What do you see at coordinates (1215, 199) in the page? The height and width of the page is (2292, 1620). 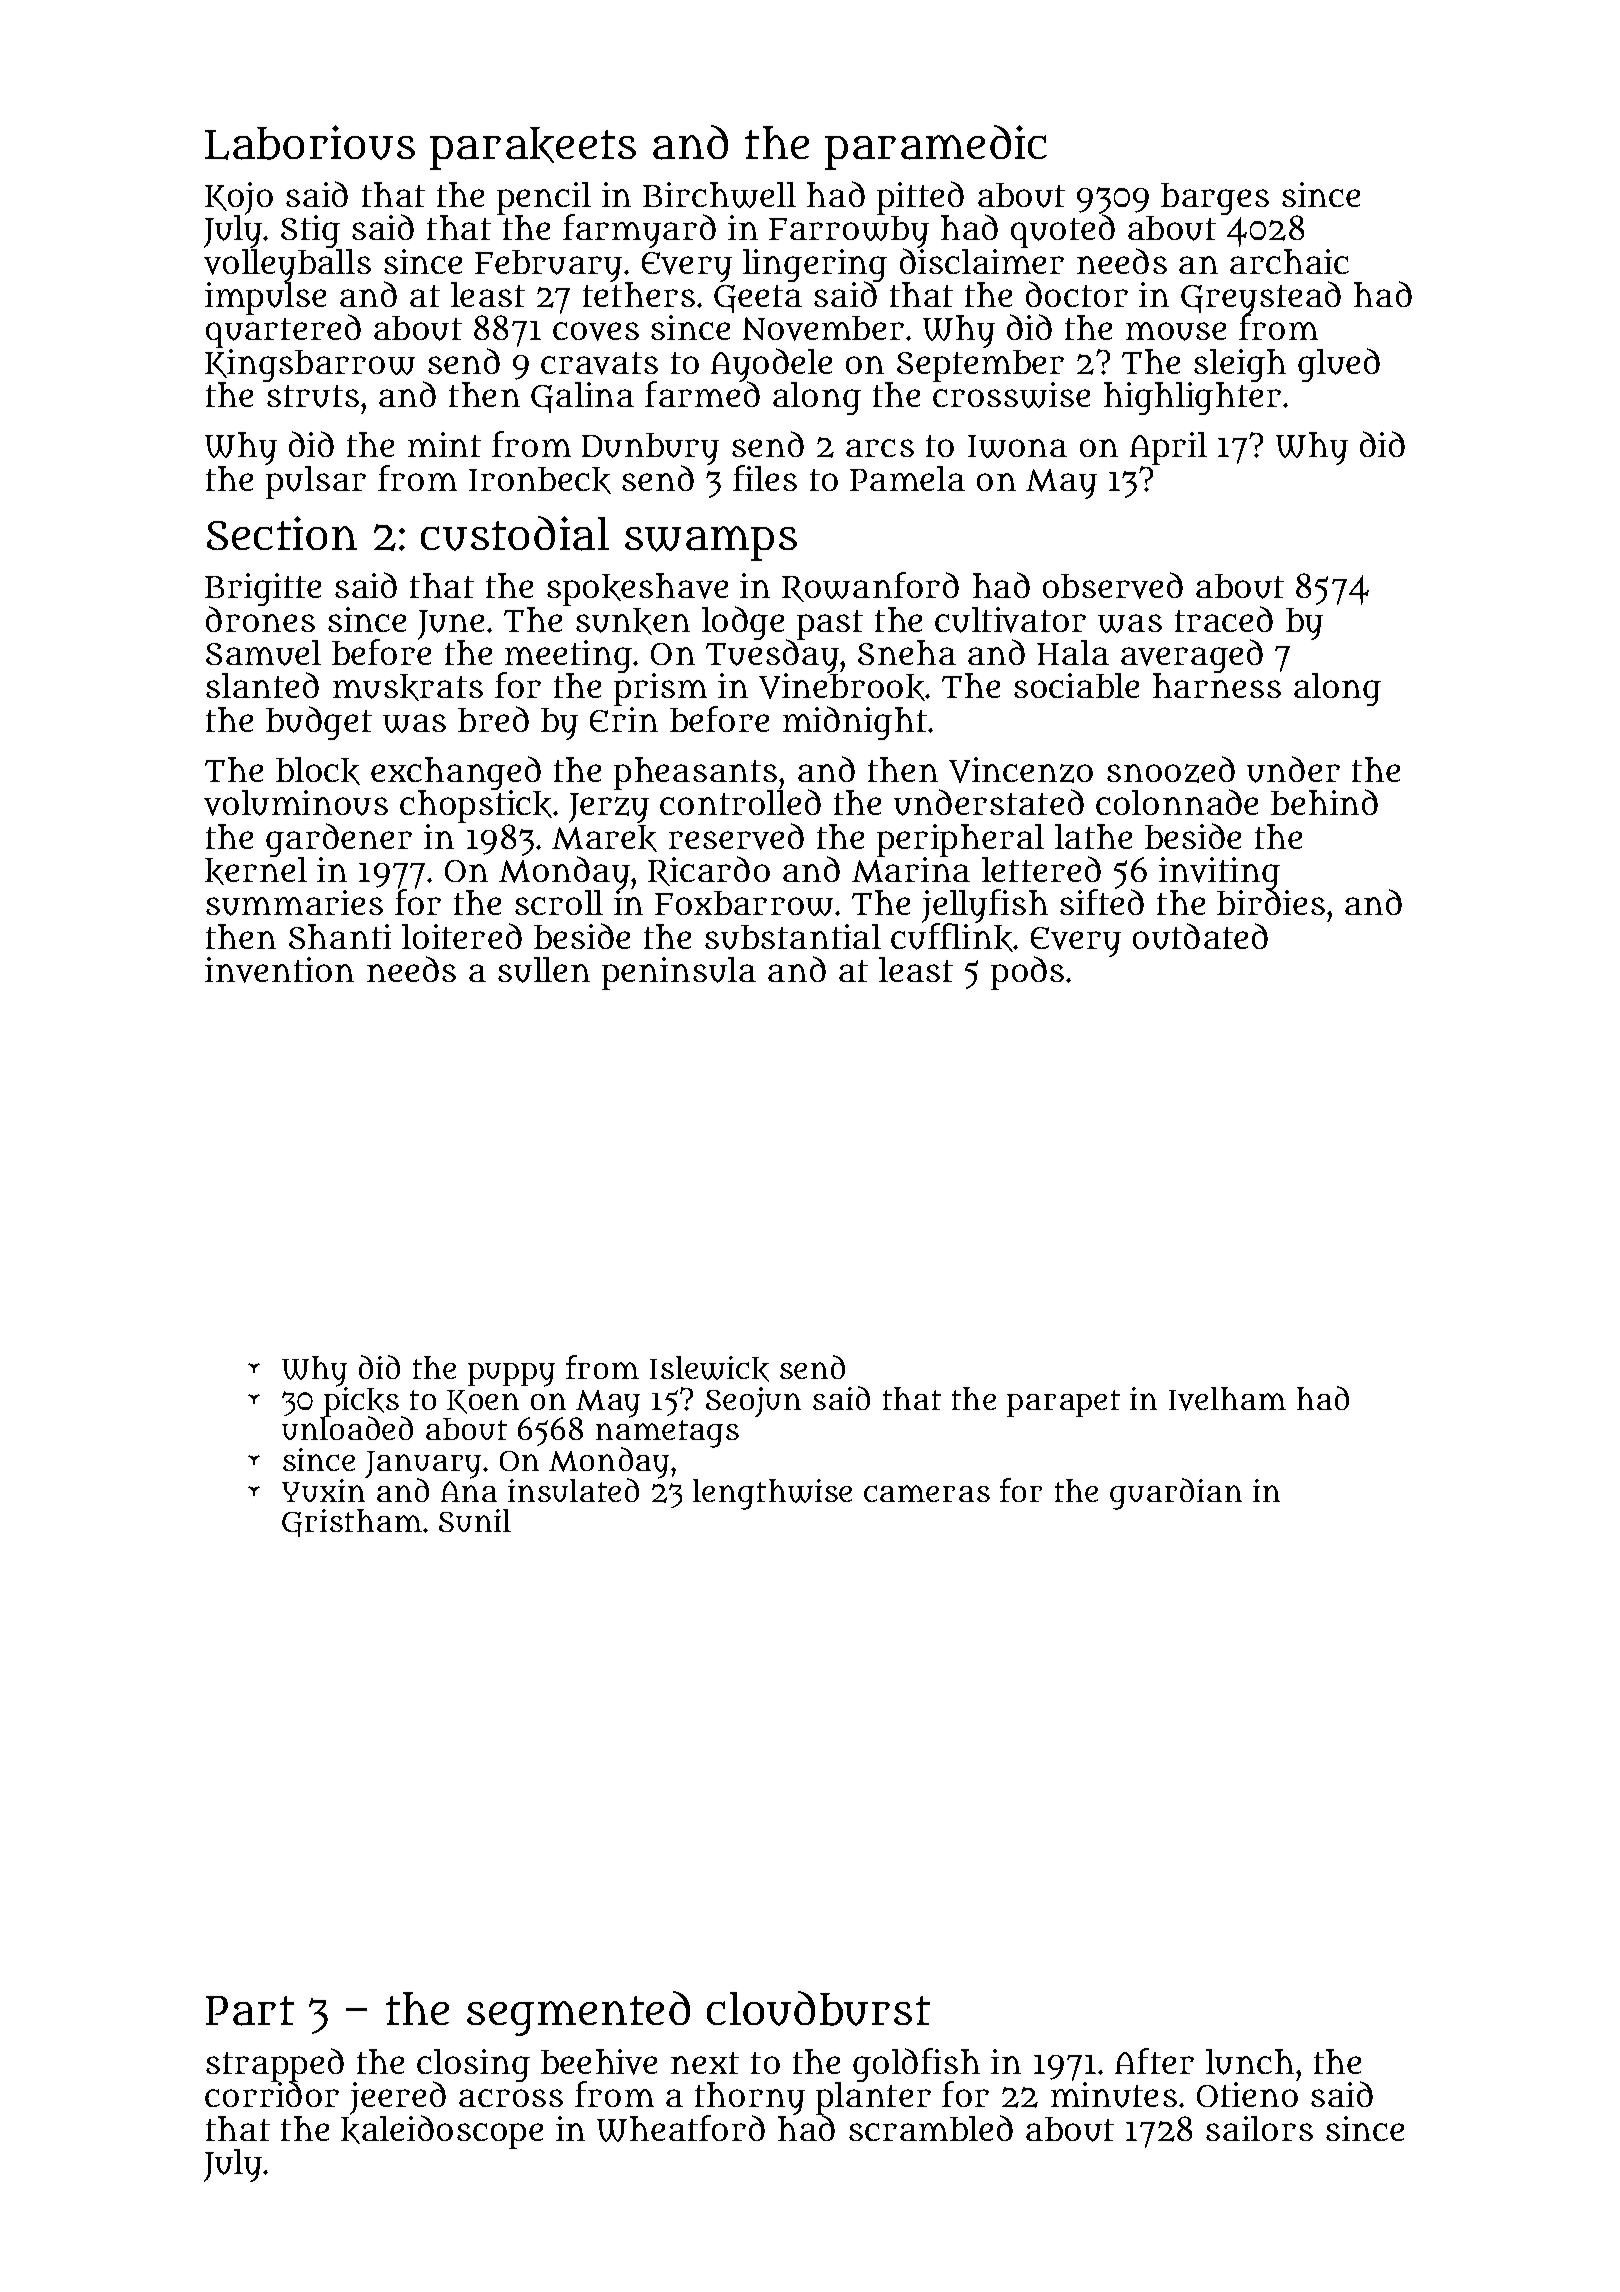 I see `barges` at bounding box center [1215, 199].
